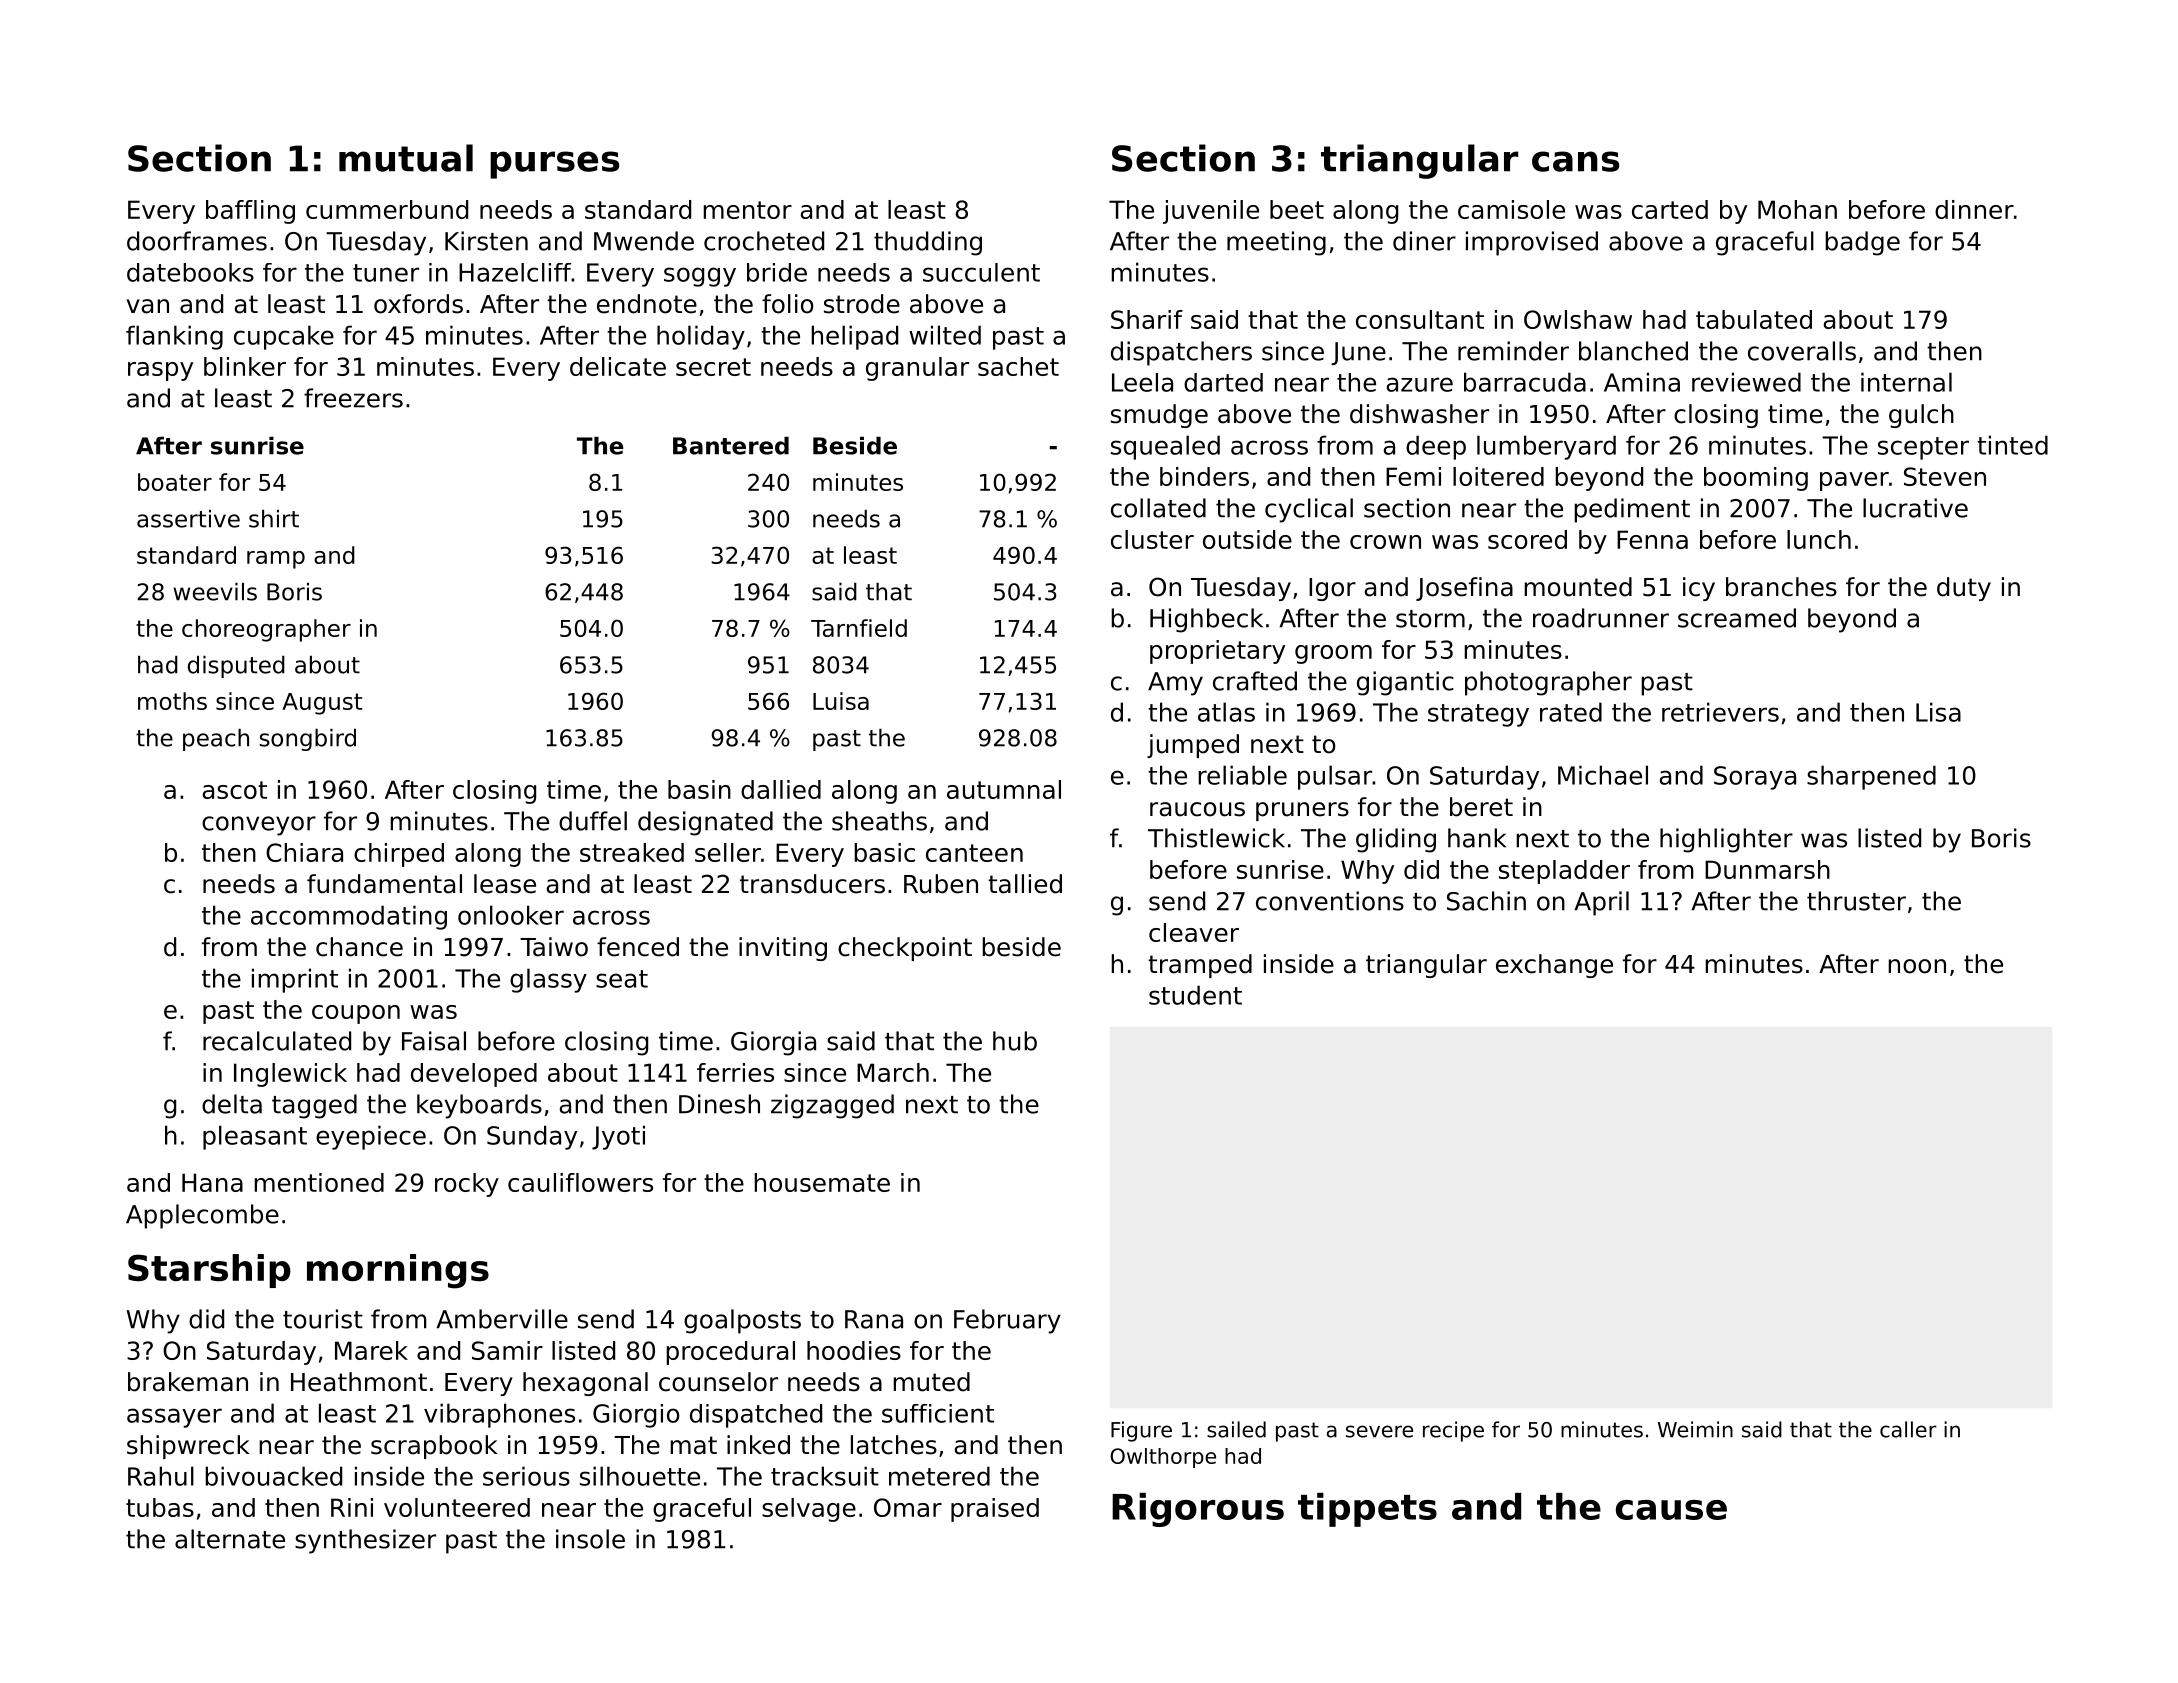 The height and width of the image is (1683, 2178). I want to click on Mohan, so click(1797, 209).
